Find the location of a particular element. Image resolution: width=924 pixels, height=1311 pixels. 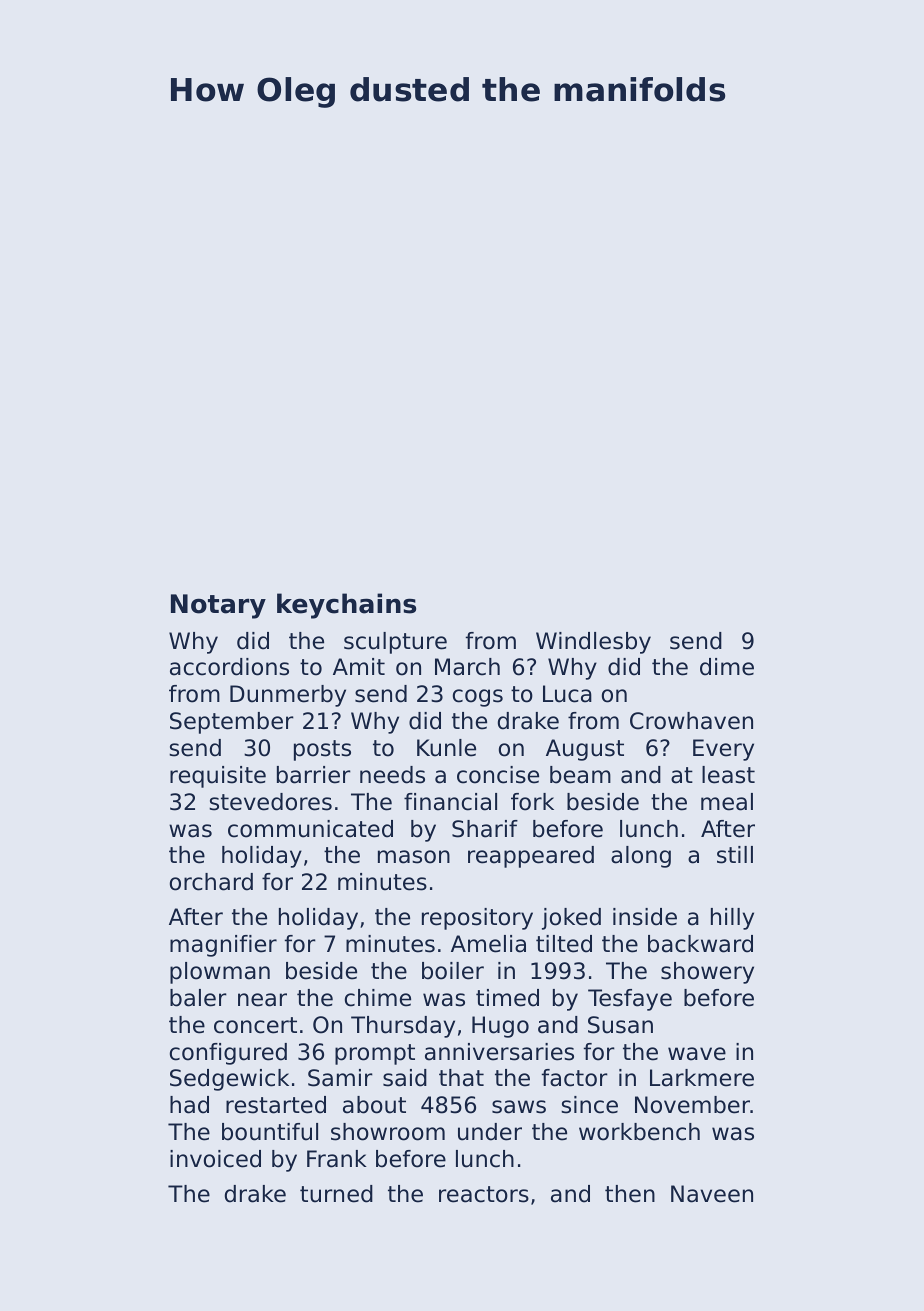

Frank is located at coordinates (337, 1159).
